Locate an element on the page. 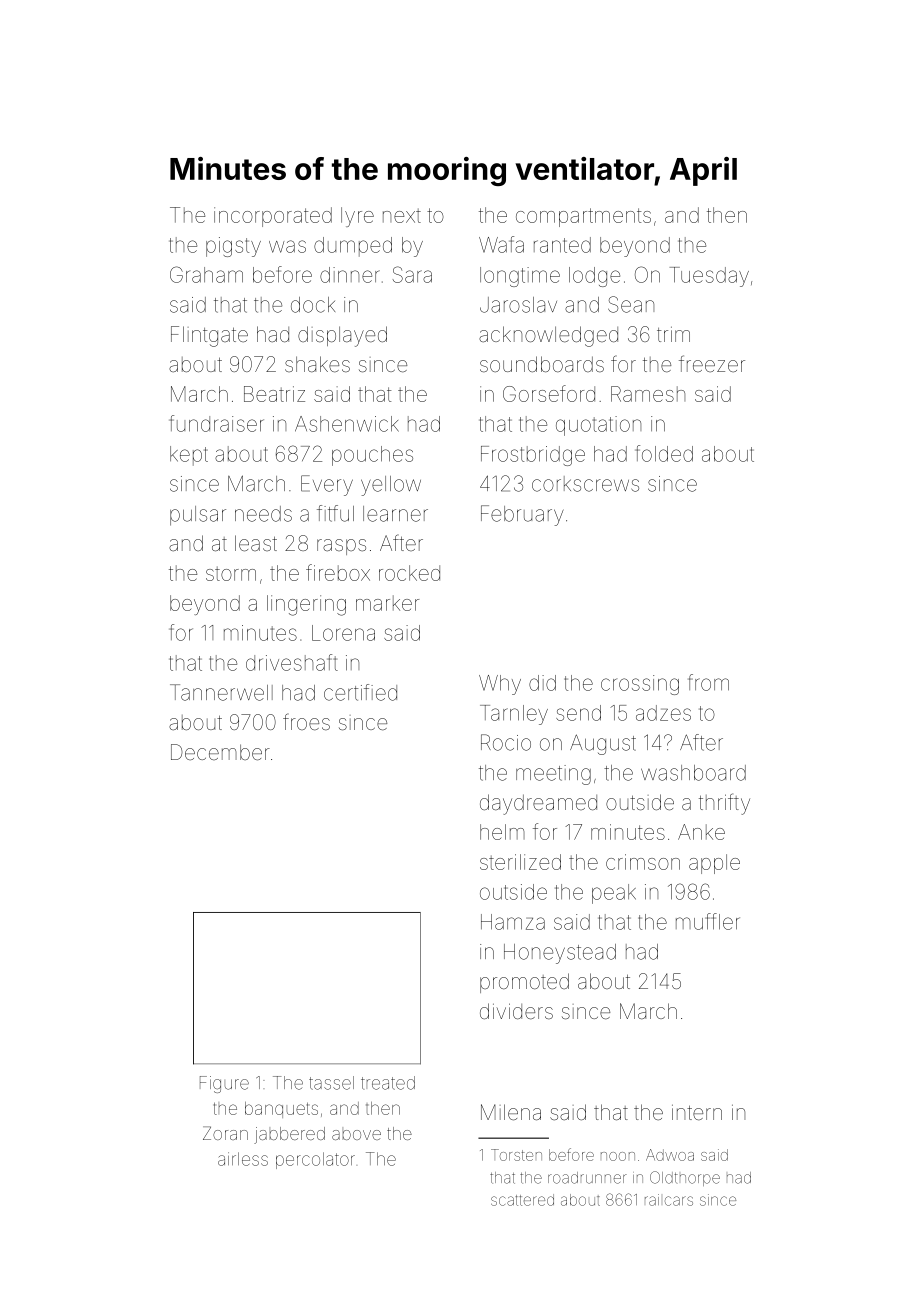 The width and height of the page is (924, 1311). did is located at coordinates (542, 683).
